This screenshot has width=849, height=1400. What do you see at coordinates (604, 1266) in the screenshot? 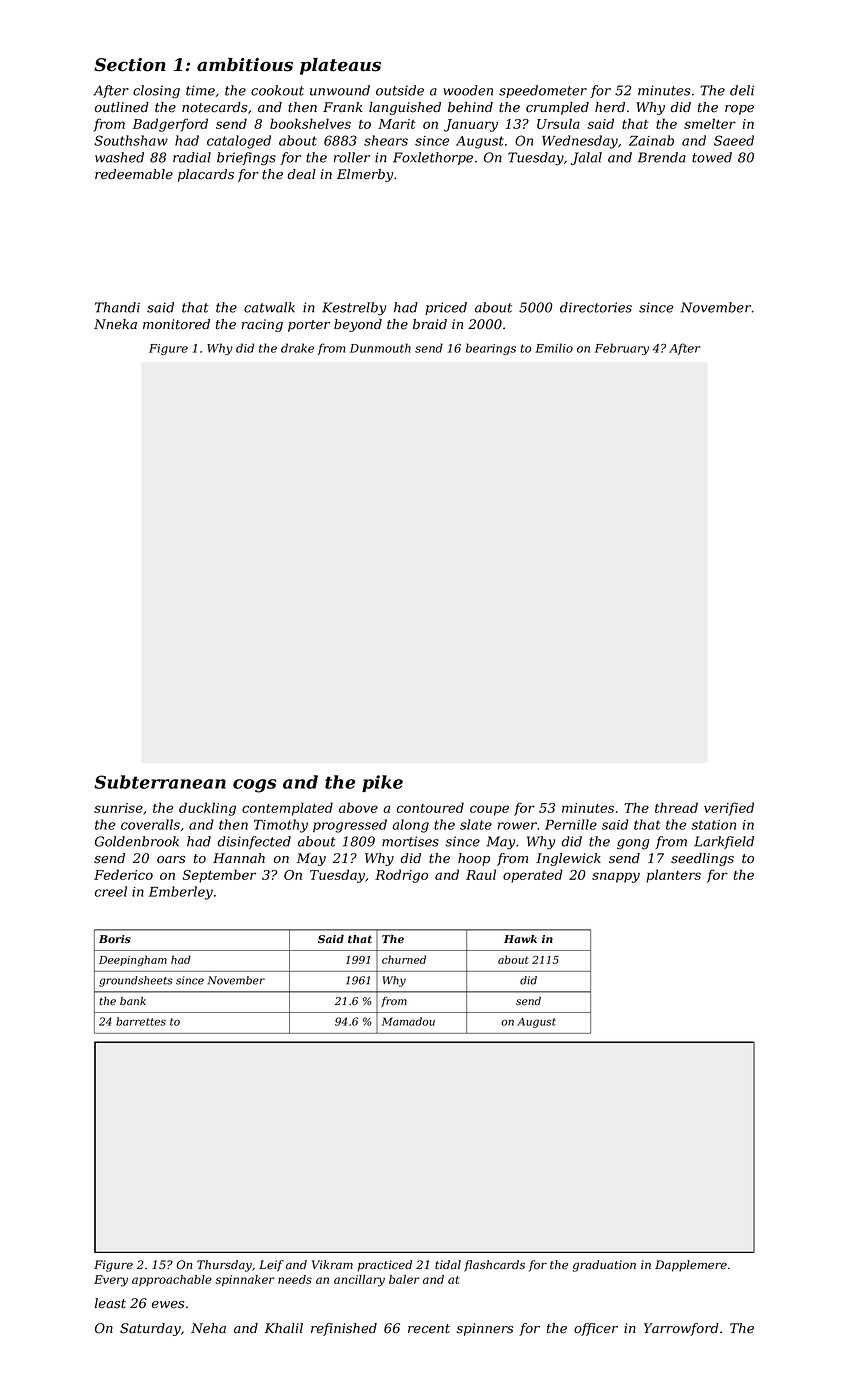
I see `graduation` at bounding box center [604, 1266].
